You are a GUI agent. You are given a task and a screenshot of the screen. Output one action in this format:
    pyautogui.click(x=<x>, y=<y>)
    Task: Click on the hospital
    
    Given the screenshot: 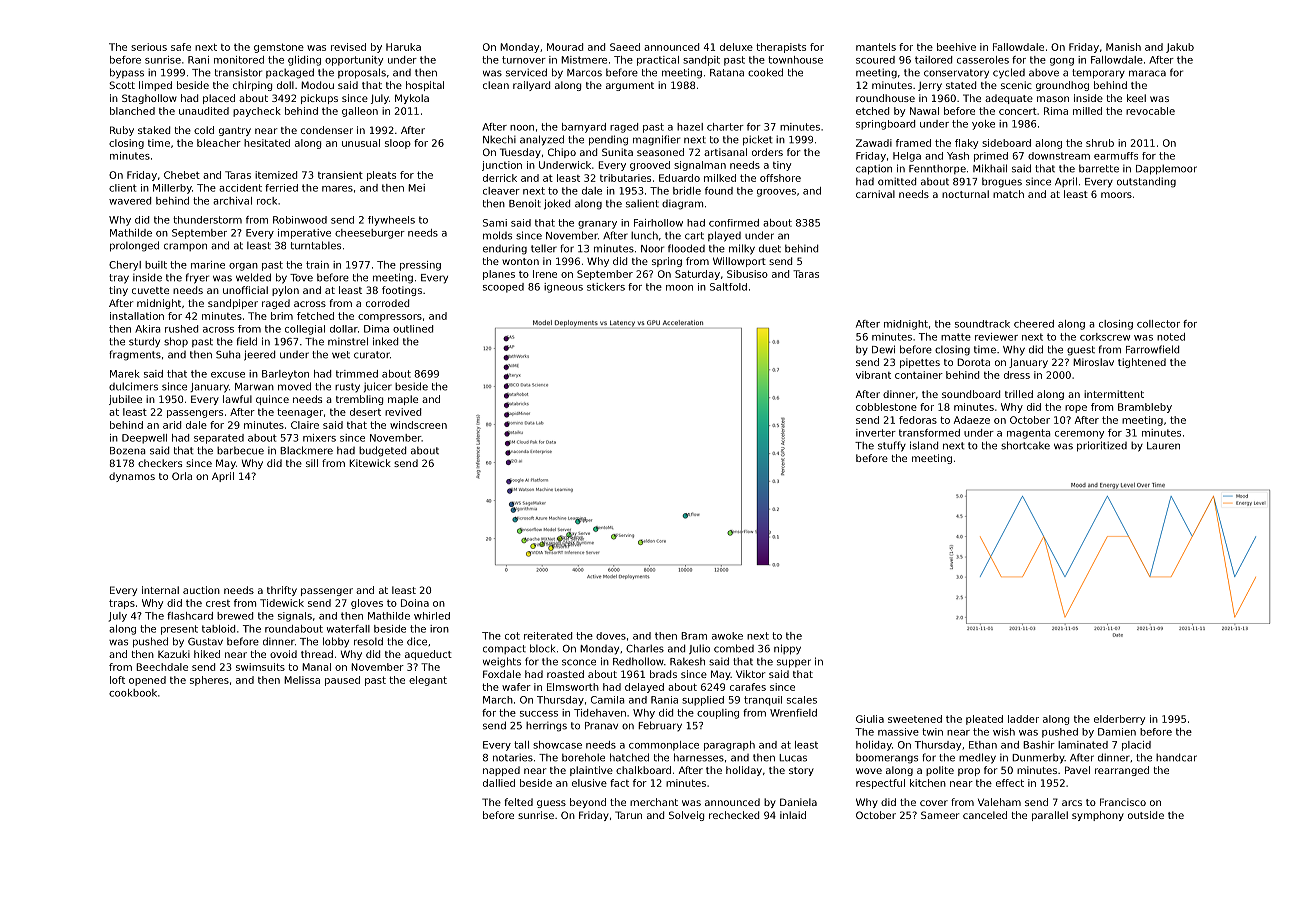 What is the action you would take?
    pyautogui.click(x=425, y=86)
